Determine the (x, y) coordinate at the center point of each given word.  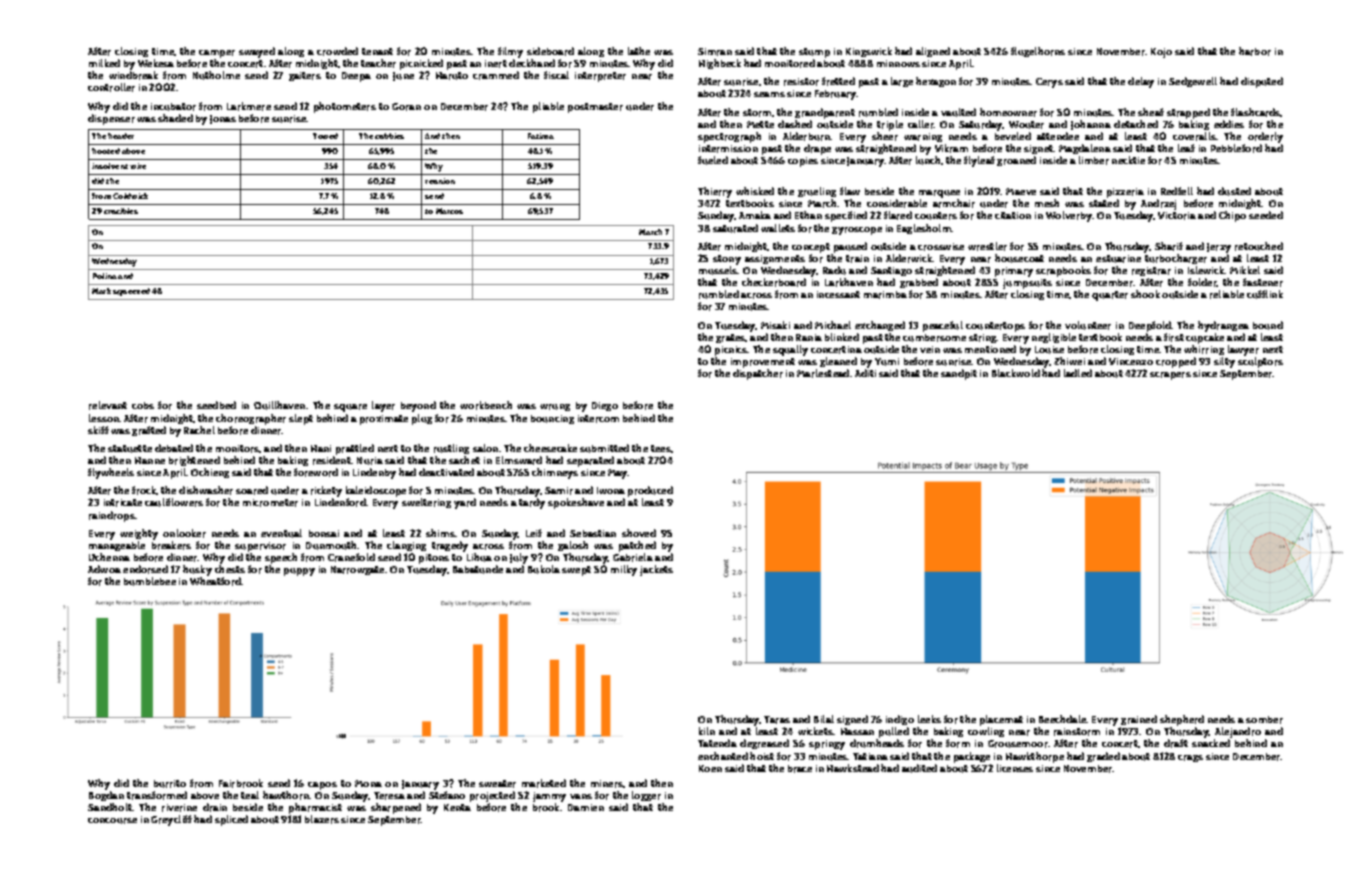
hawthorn (286, 795)
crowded (337, 51)
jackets (656, 570)
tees (661, 448)
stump (814, 53)
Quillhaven (279, 405)
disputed (1262, 82)
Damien (586, 807)
